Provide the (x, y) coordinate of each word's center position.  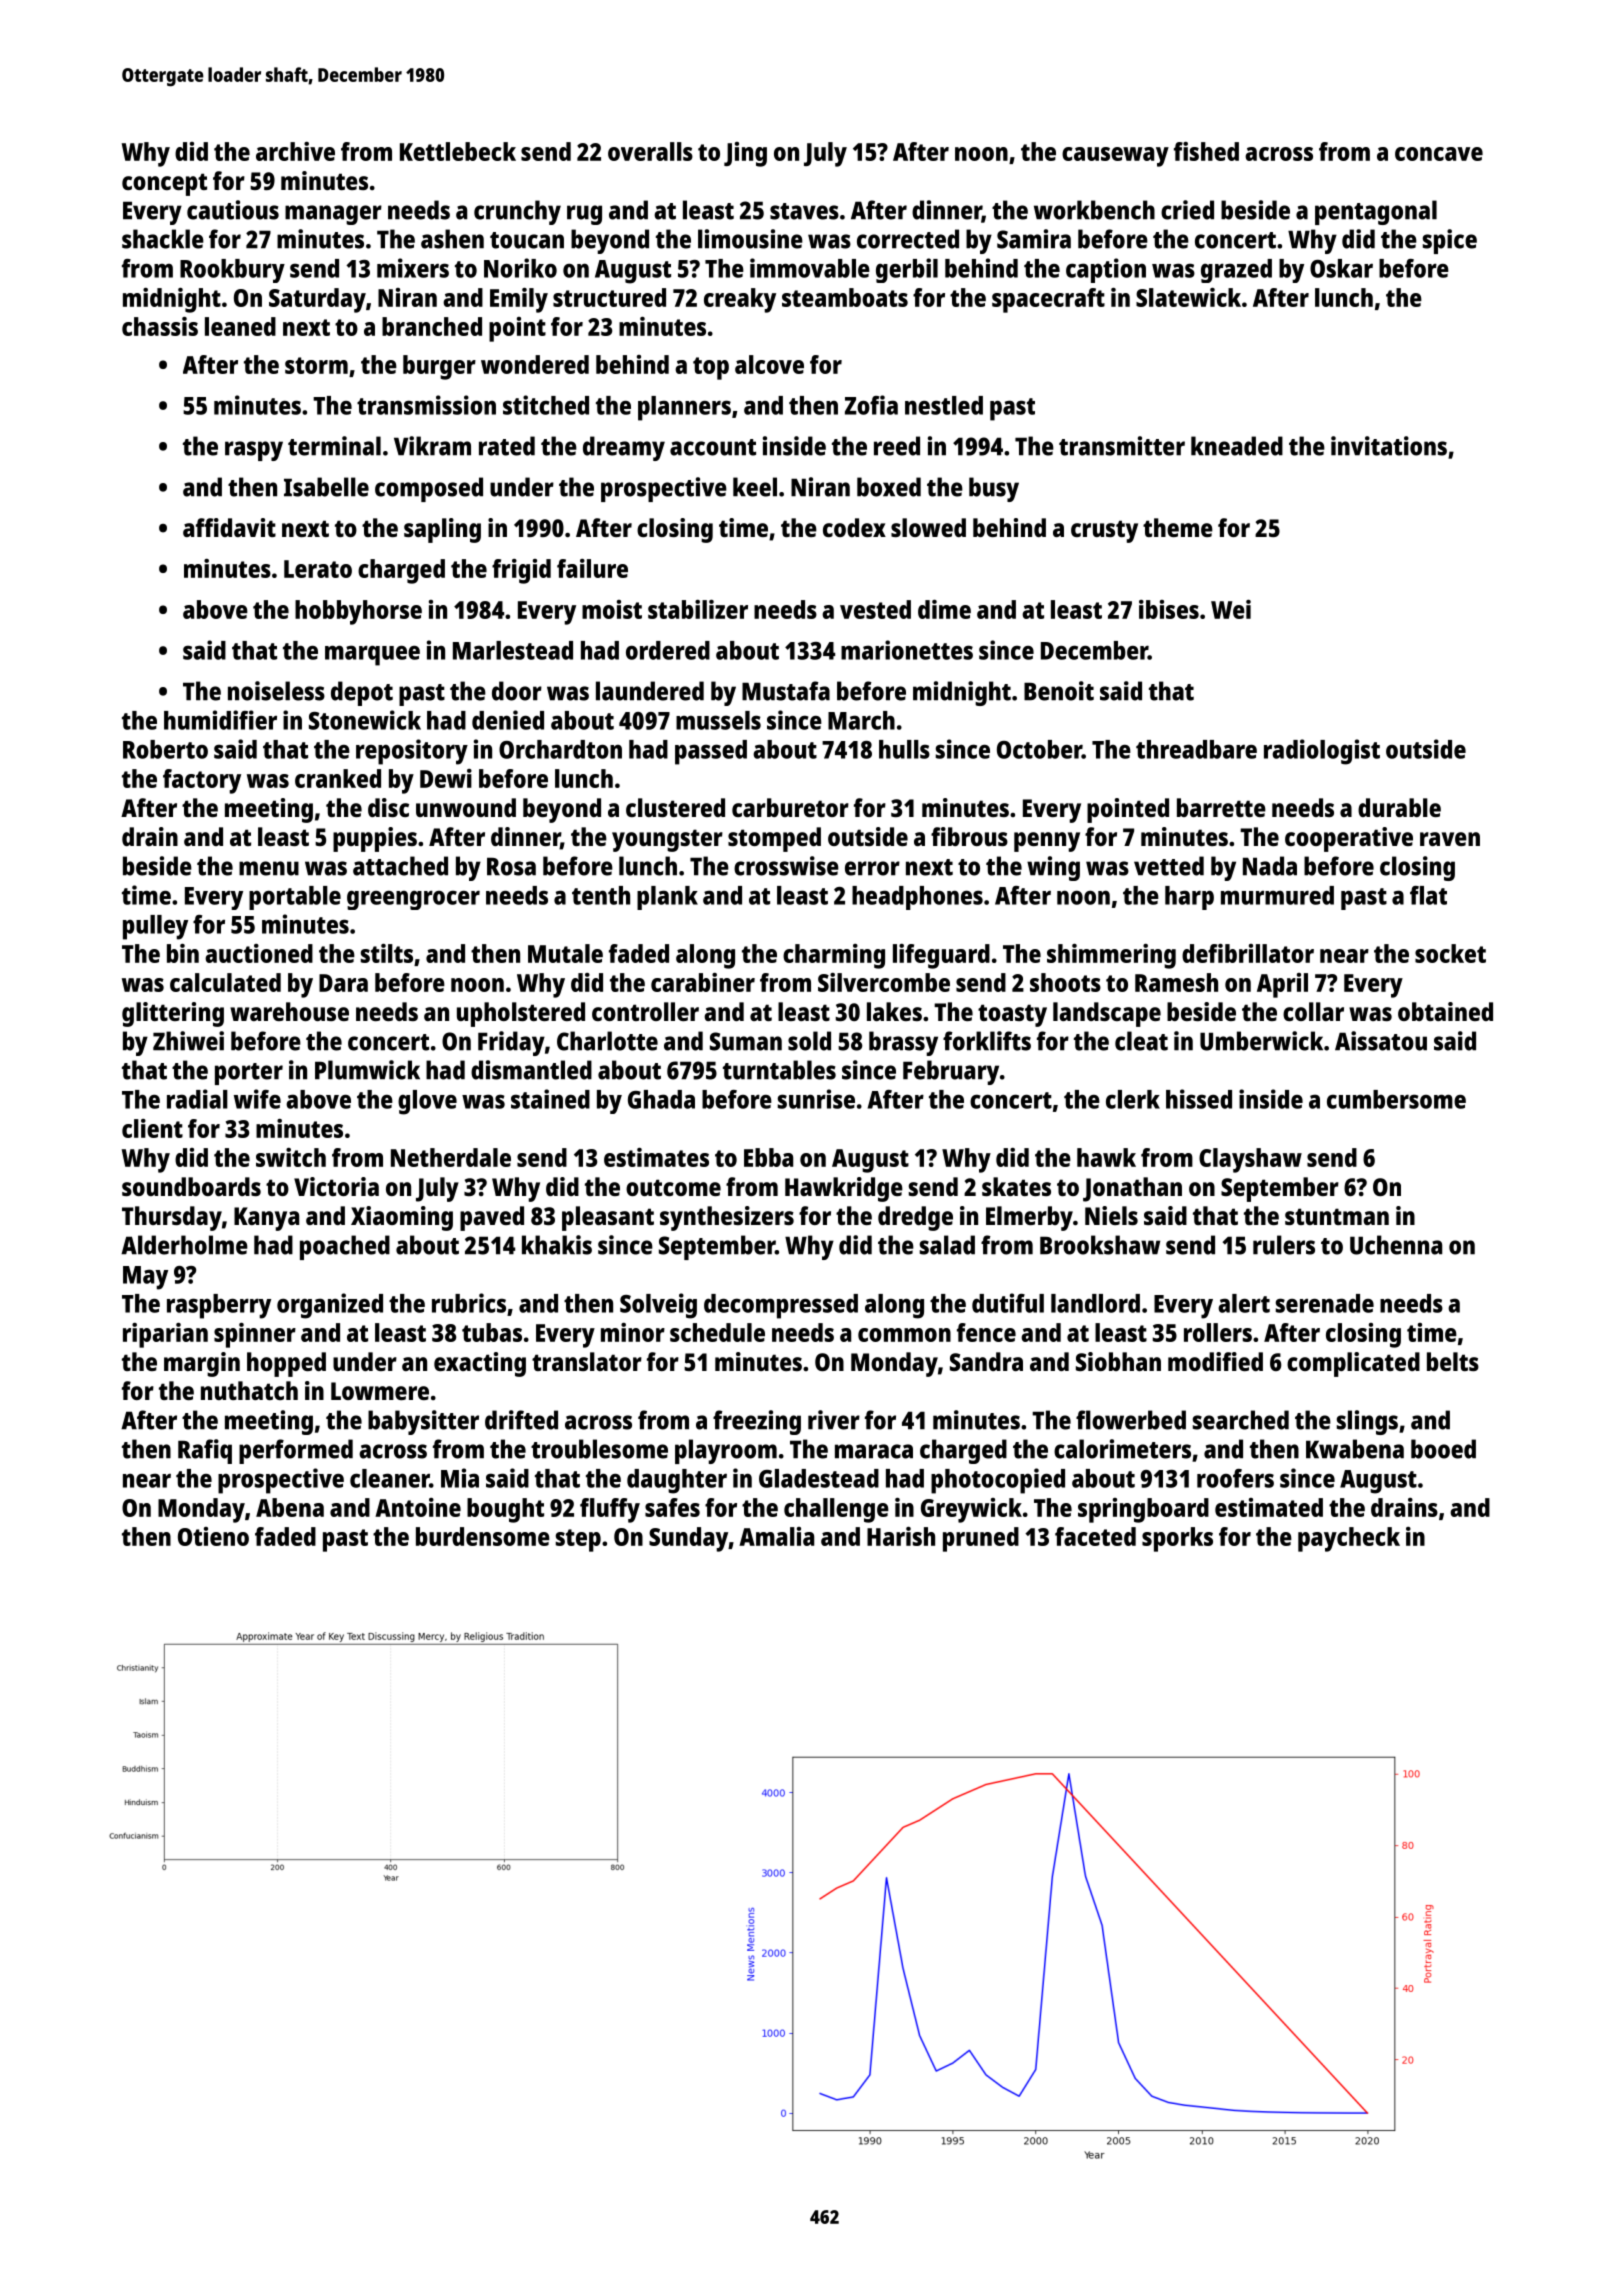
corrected (908, 239)
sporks (1177, 1539)
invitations (1389, 446)
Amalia (776, 1536)
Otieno (213, 1536)
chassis (160, 326)
